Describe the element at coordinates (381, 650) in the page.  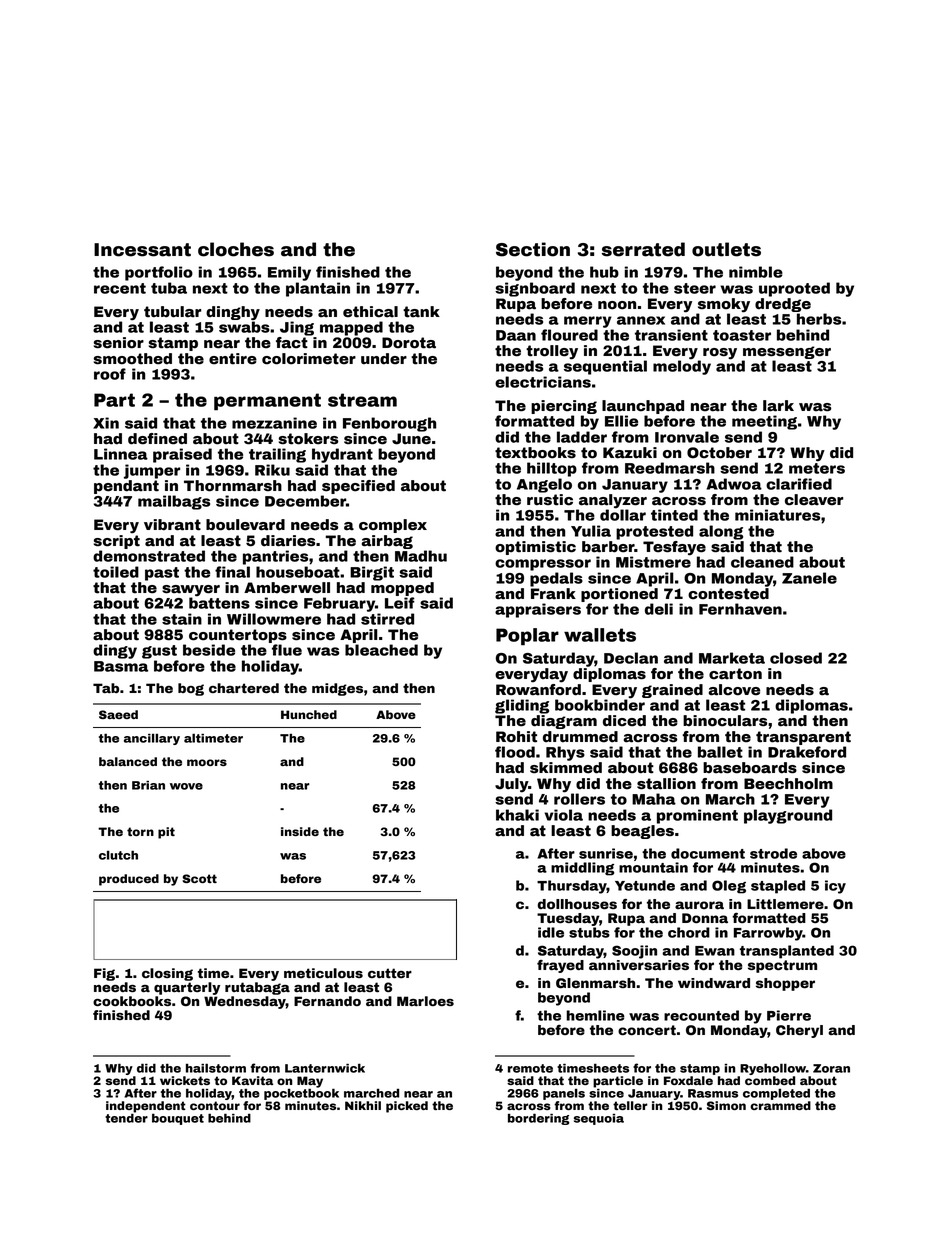
I see `bleached` at that location.
